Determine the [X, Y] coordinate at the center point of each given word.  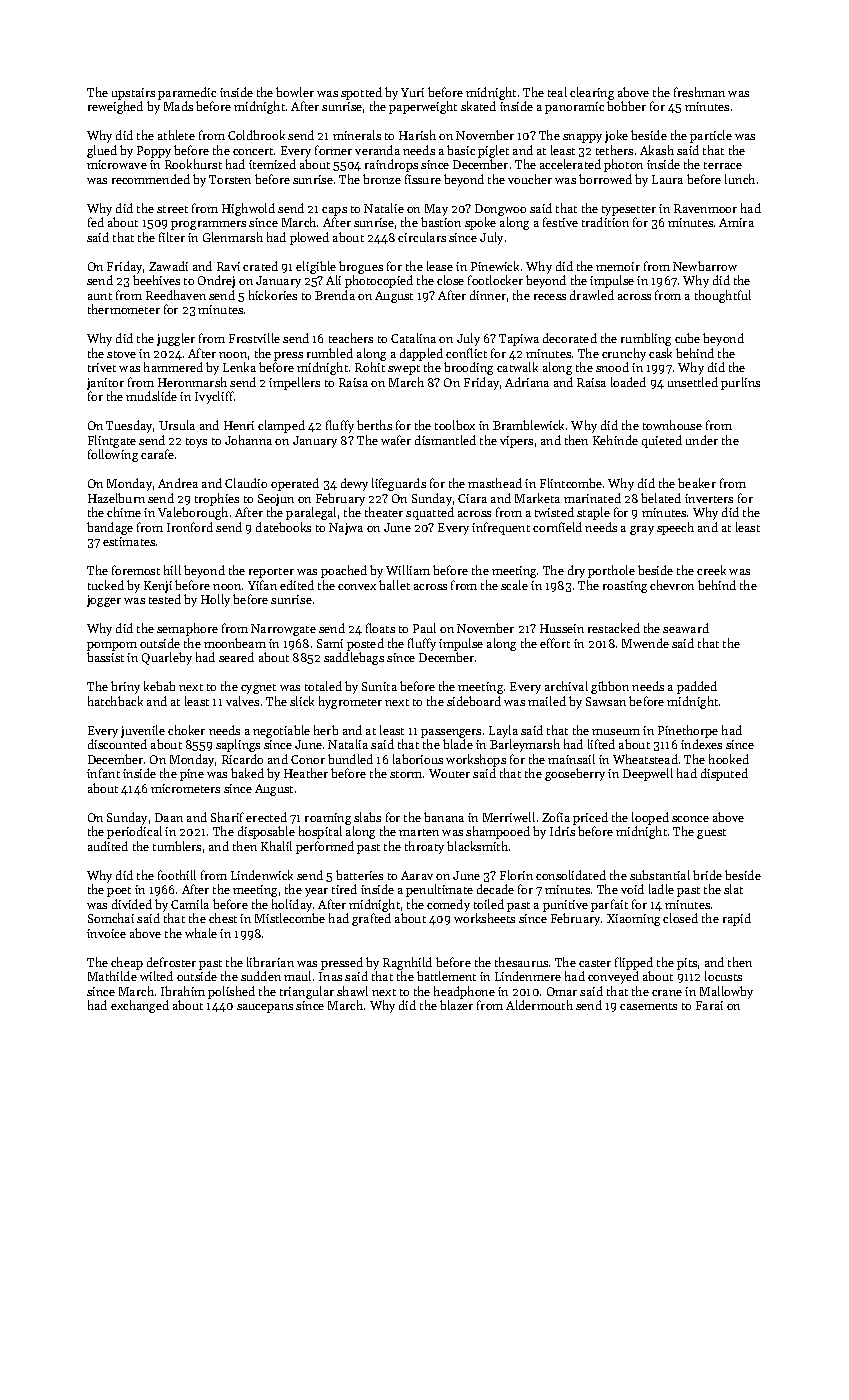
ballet [394, 585]
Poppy [154, 152]
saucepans [265, 1008]
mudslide [151, 396]
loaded [628, 382]
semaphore [187, 629]
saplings [238, 745]
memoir [618, 266]
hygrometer [350, 702]
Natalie [384, 208]
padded [697, 687]
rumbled [330, 353]
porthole [611, 571]
